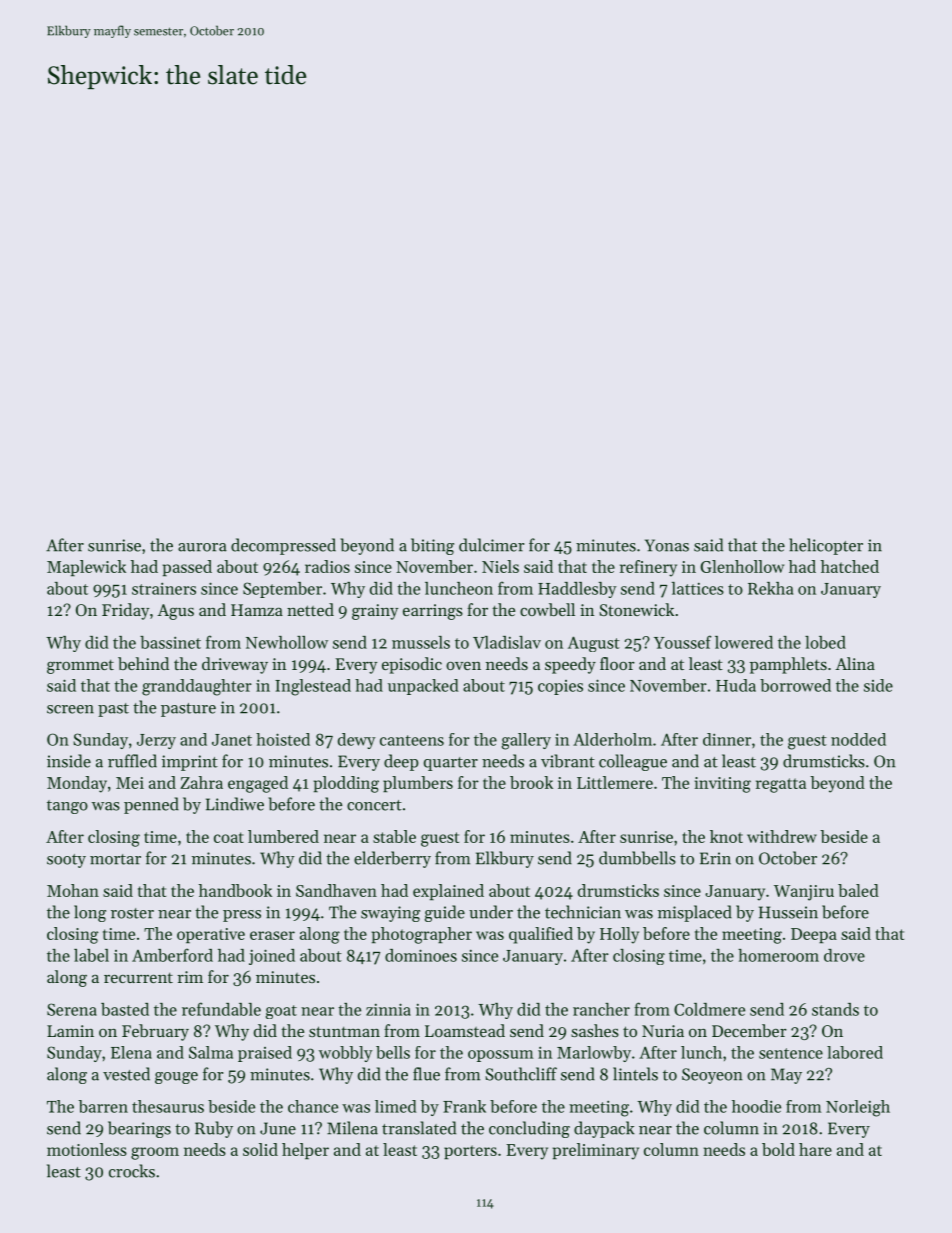 The width and height of the document is (952, 1233). I want to click on helicopter, so click(826, 546).
